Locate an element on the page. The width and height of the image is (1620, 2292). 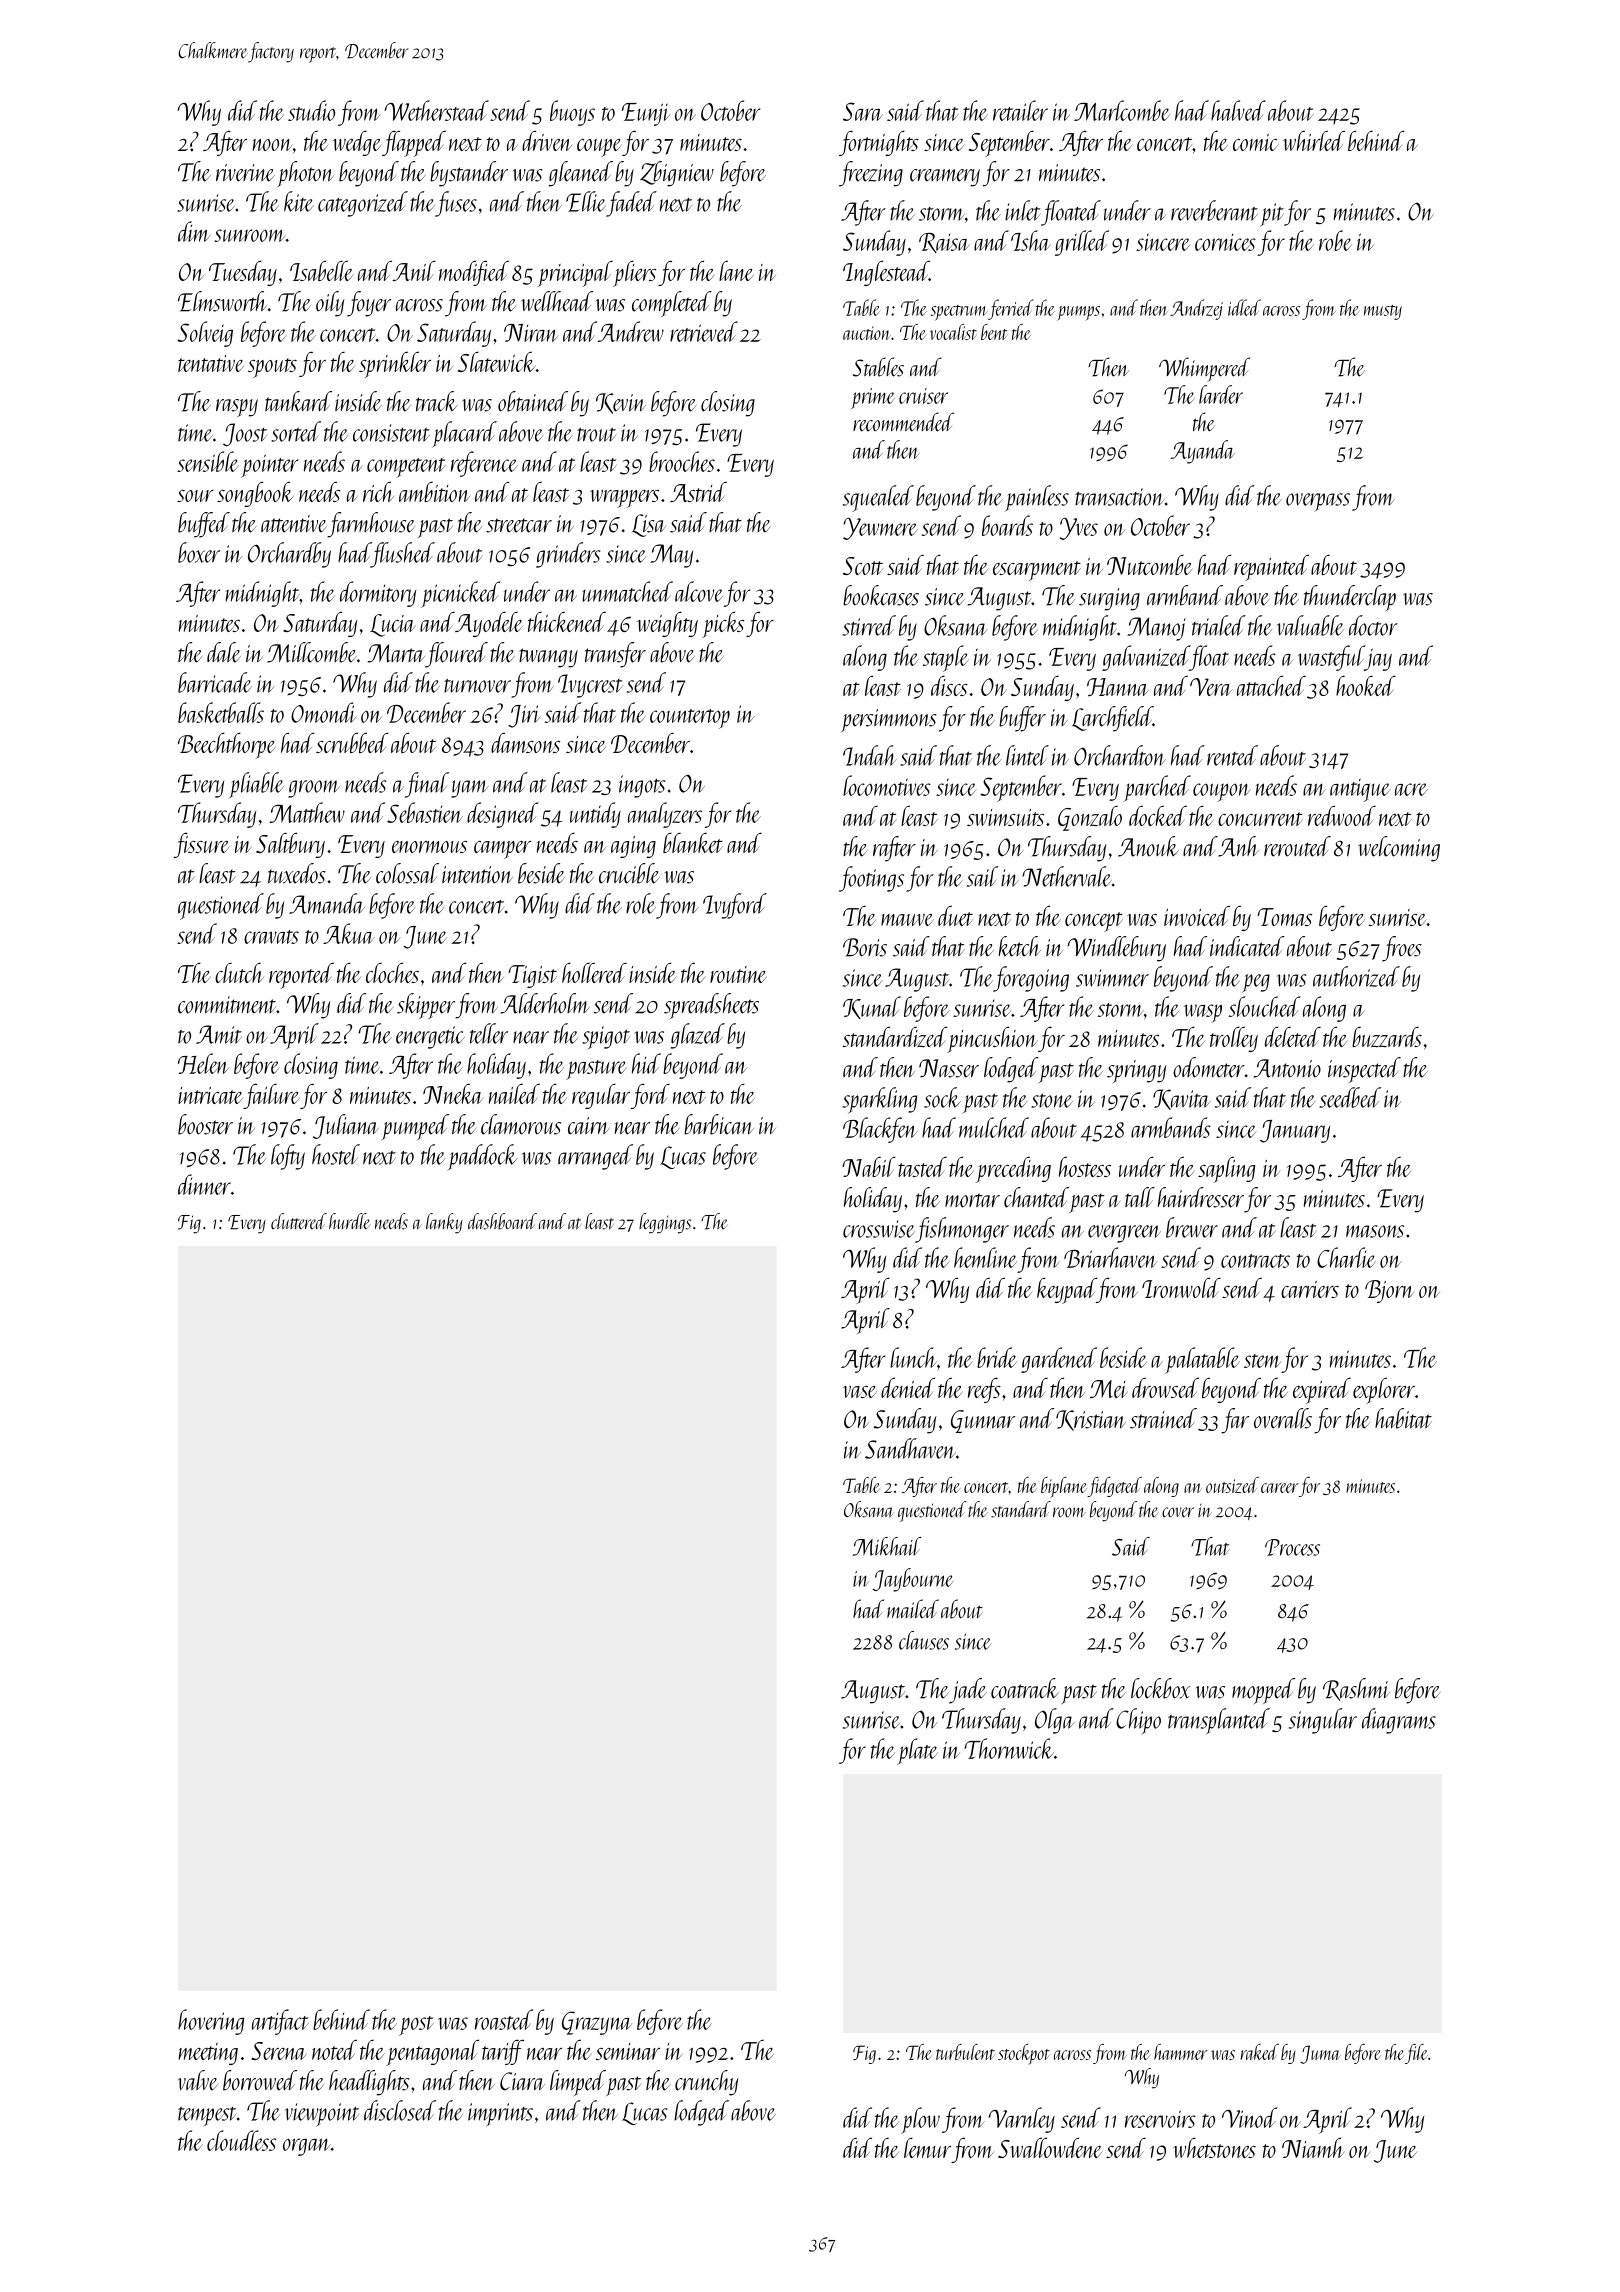
Wetherstead is located at coordinates (436, 110).
